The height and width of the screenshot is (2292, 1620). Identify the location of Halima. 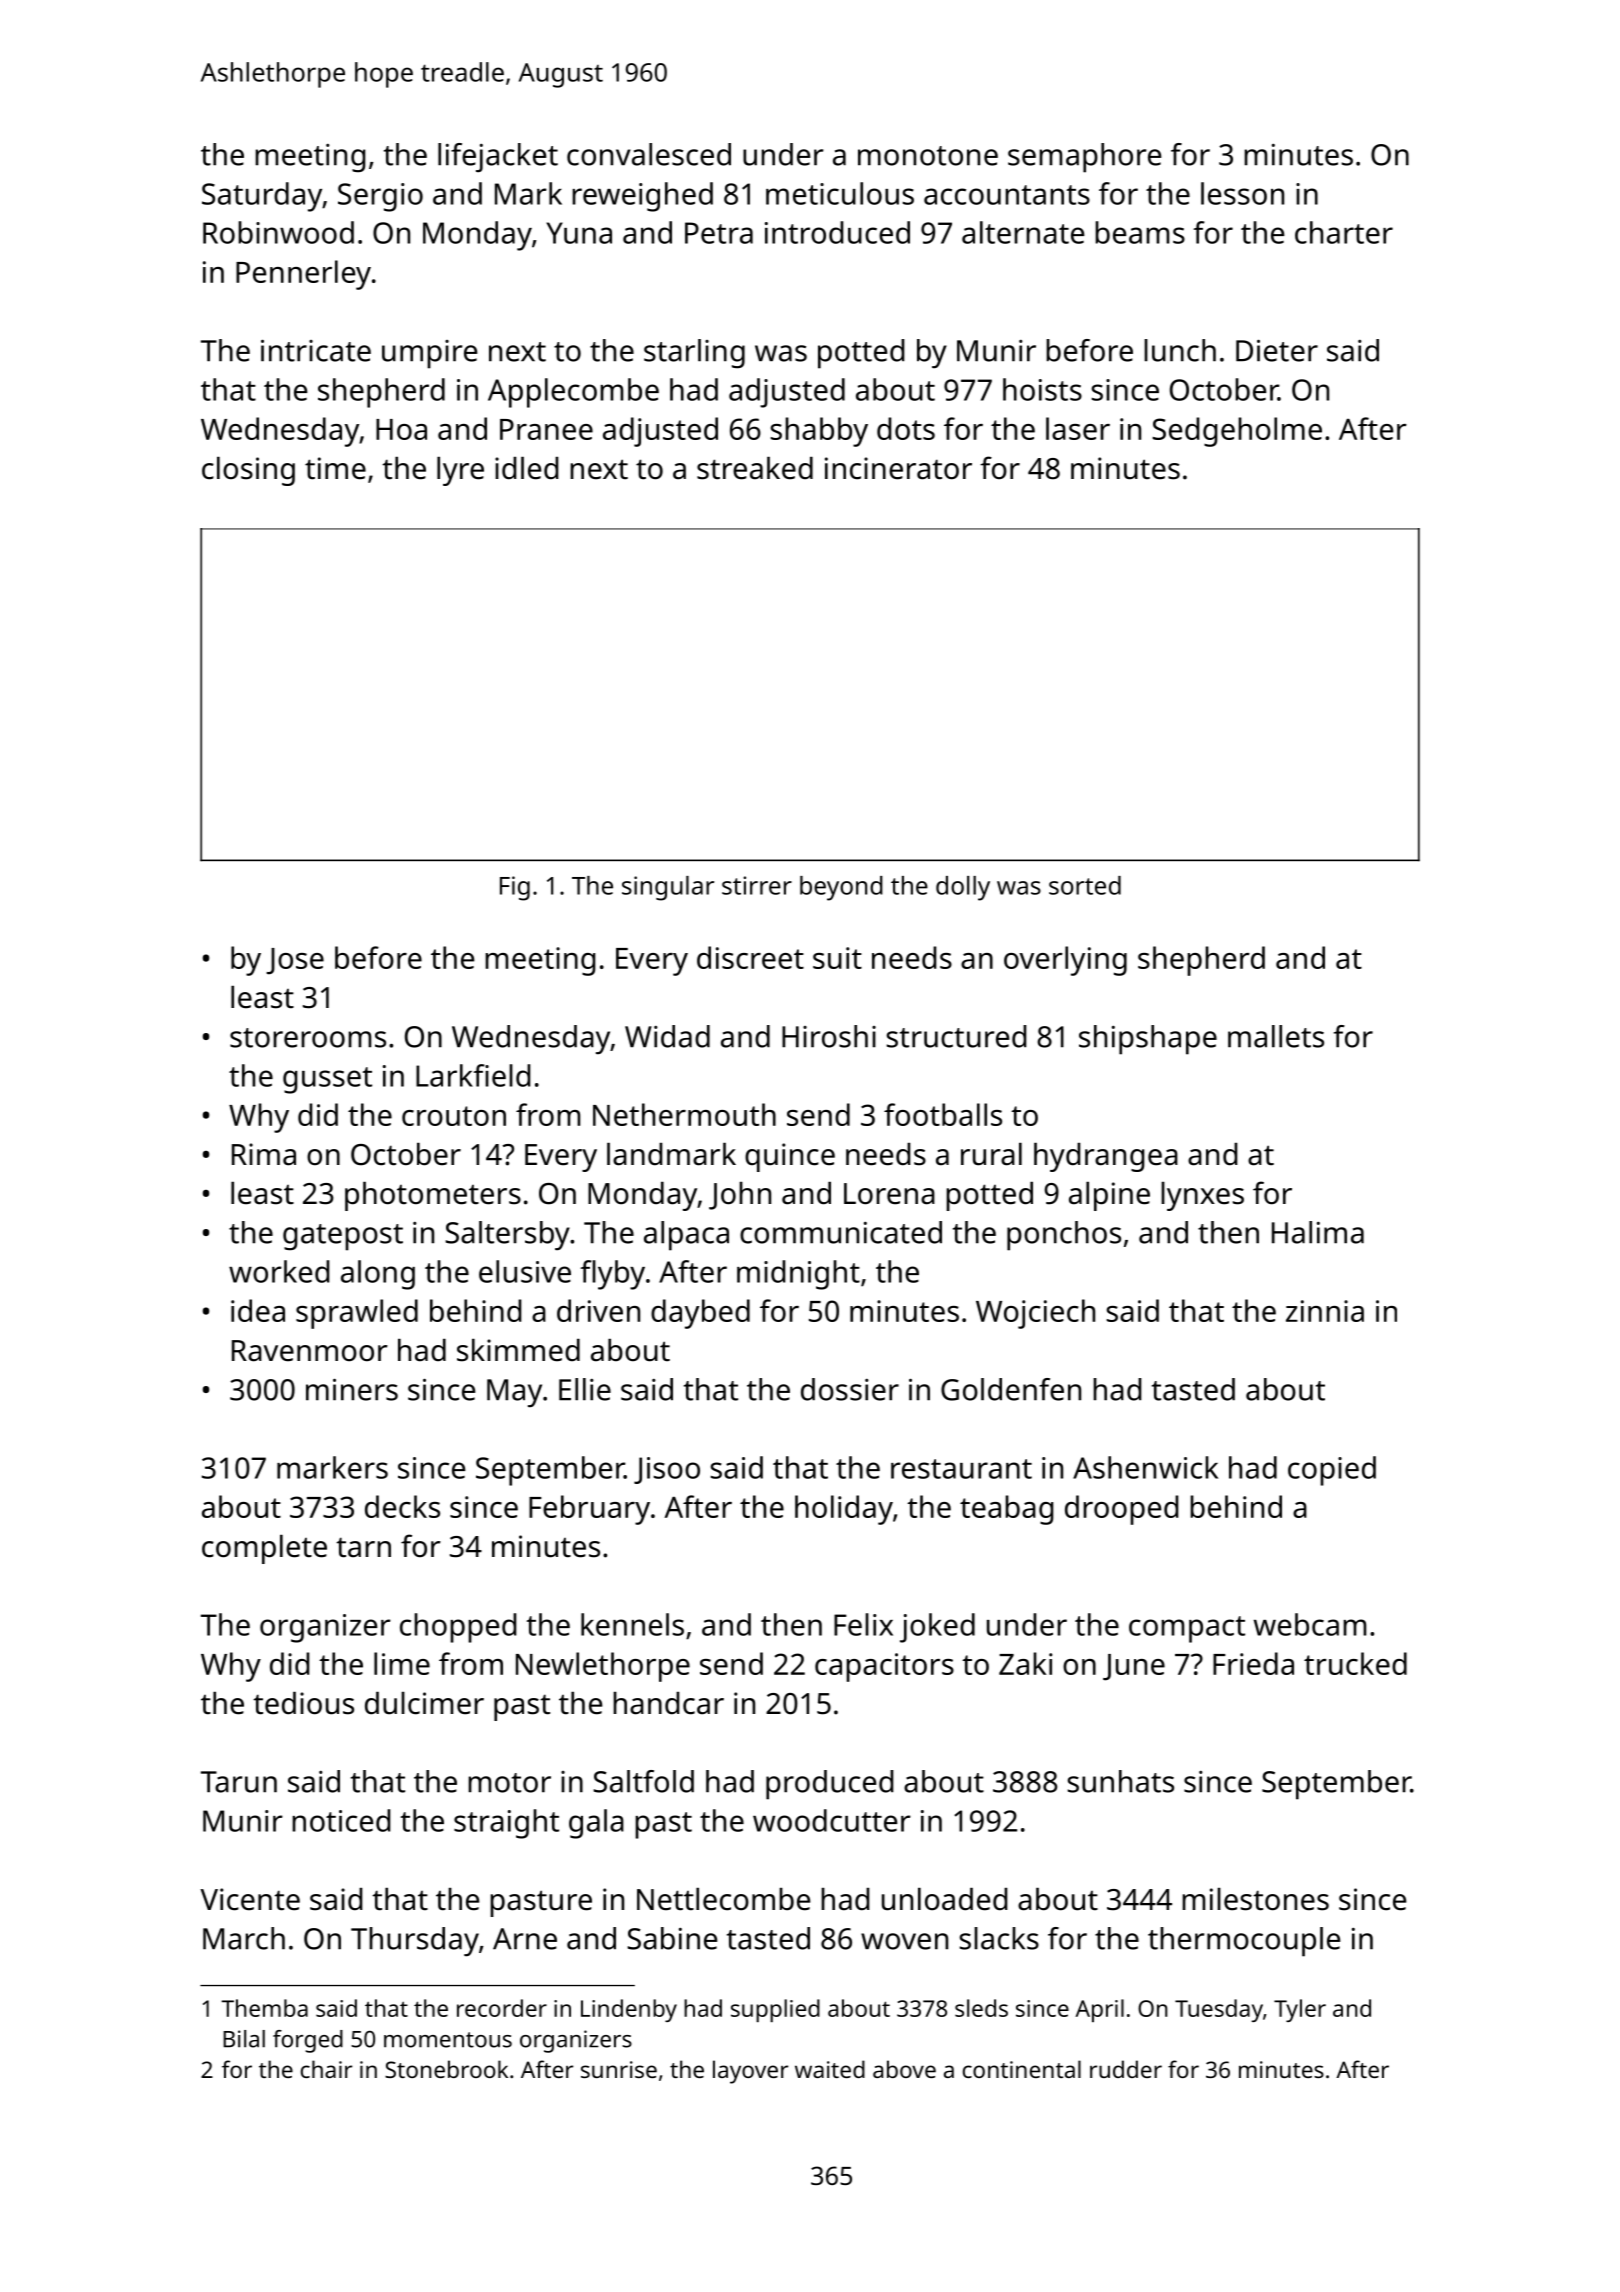
(1318, 1232).
